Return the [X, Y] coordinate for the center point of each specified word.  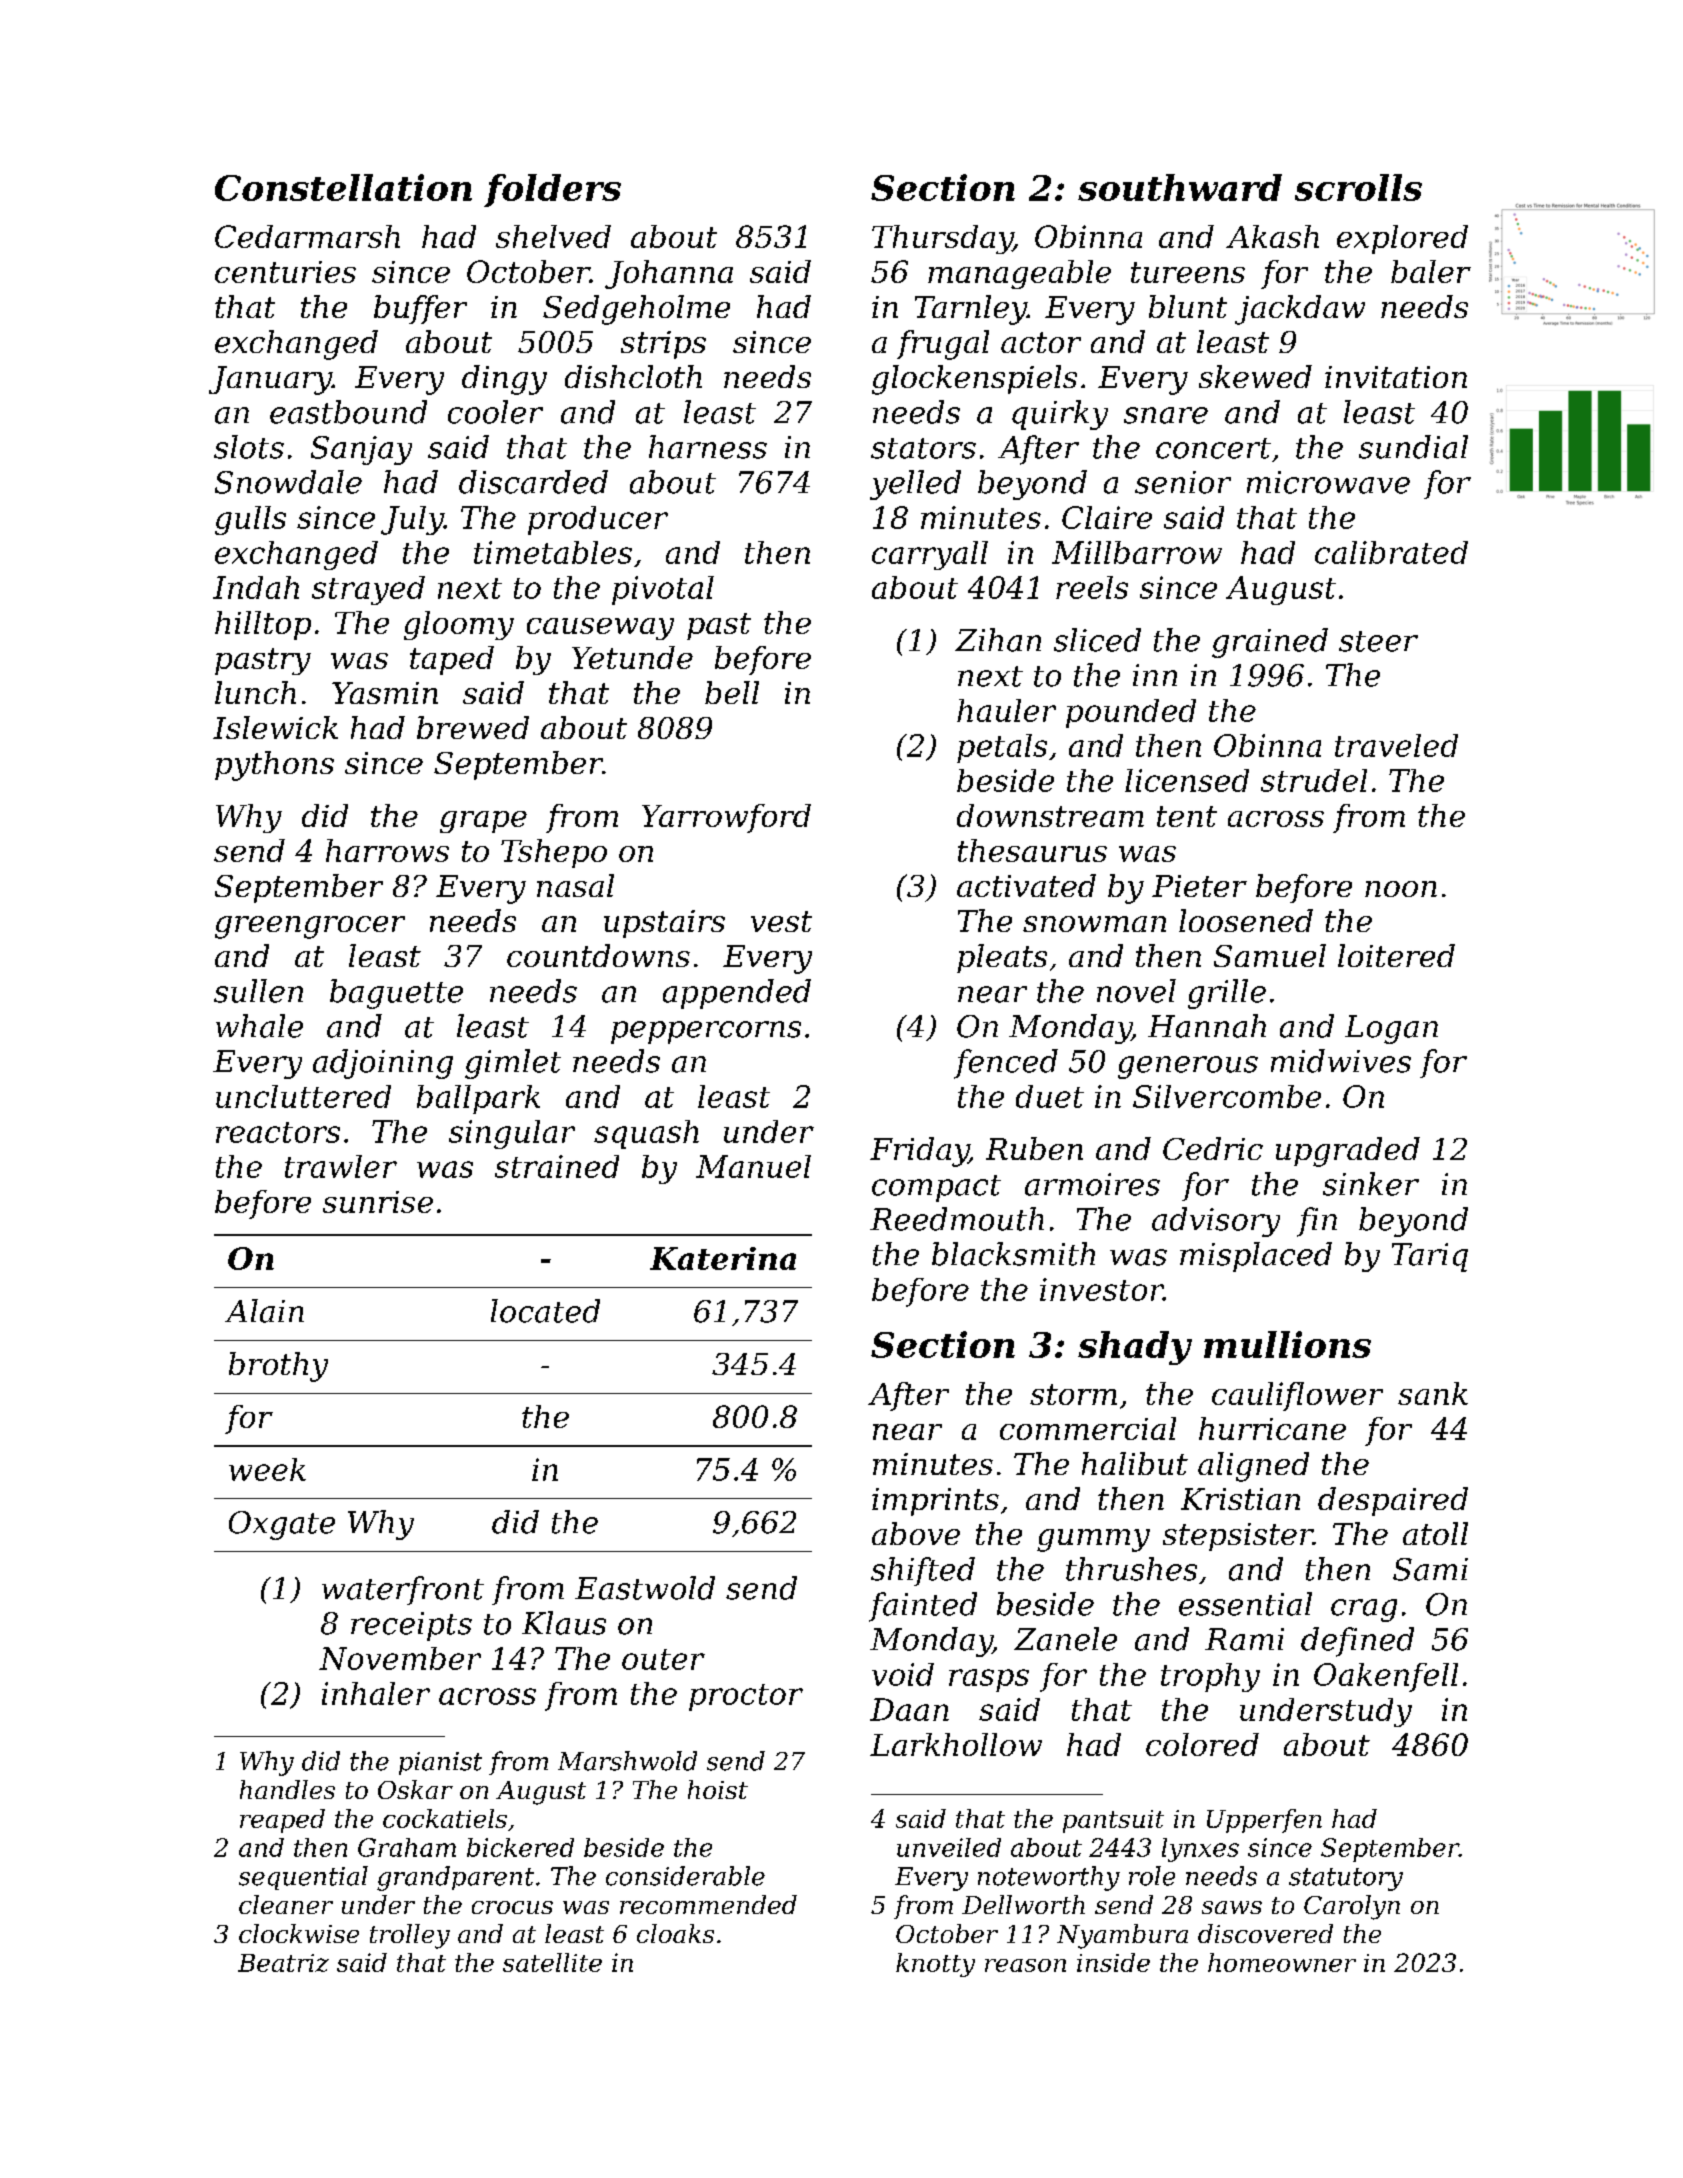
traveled [1396, 745]
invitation [1396, 377]
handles [287, 1789]
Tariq [1430, 1257]
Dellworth [1023, 1904]
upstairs [664, 924]
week [267, 1469]
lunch [255, 692]
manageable [1019, 274]
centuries [285, 272]
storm [1073, 1394]
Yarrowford [726, 818]
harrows [387, 850]
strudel [1314, 780]
